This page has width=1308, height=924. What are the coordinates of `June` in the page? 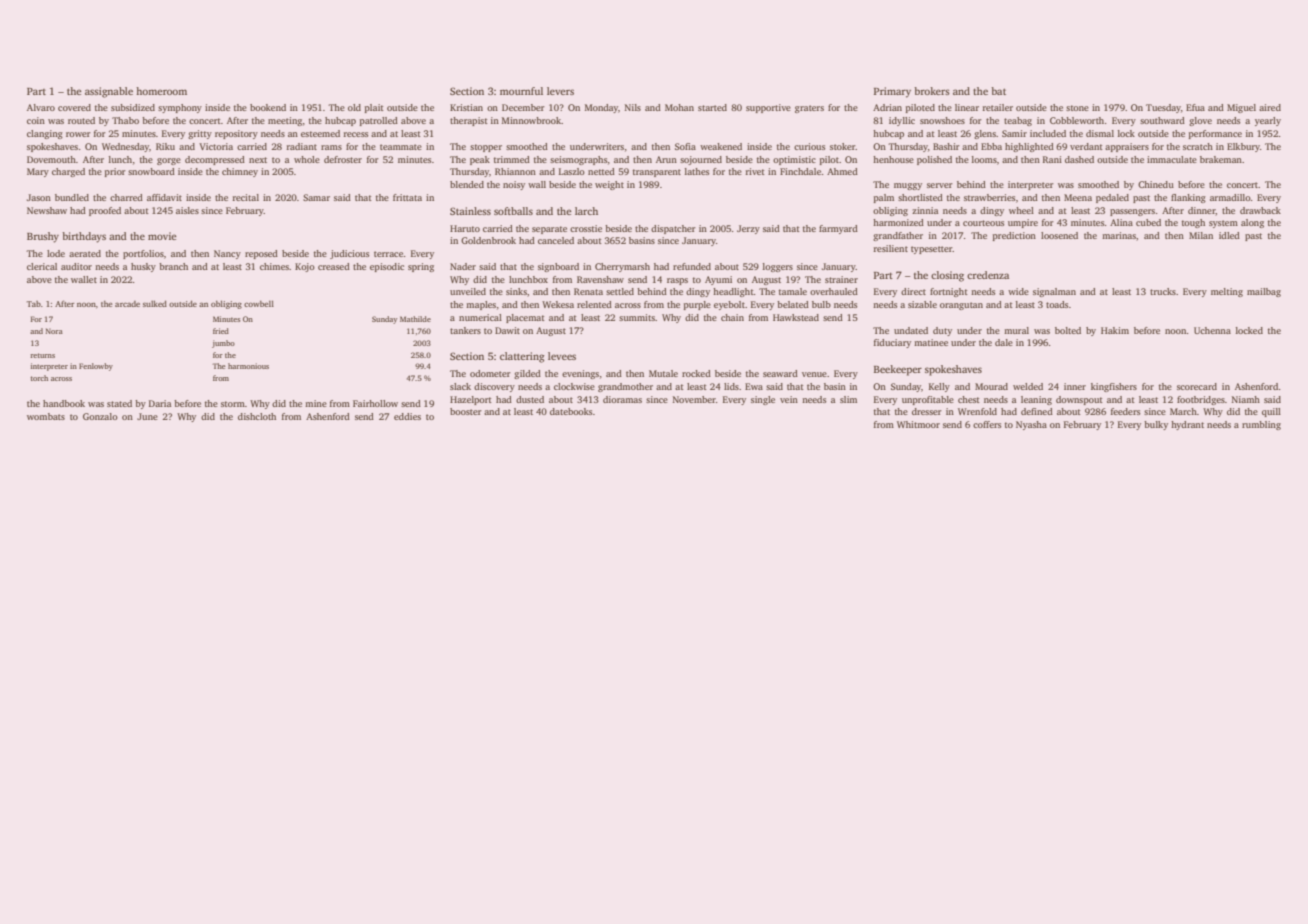 It's located at (147, 416).
